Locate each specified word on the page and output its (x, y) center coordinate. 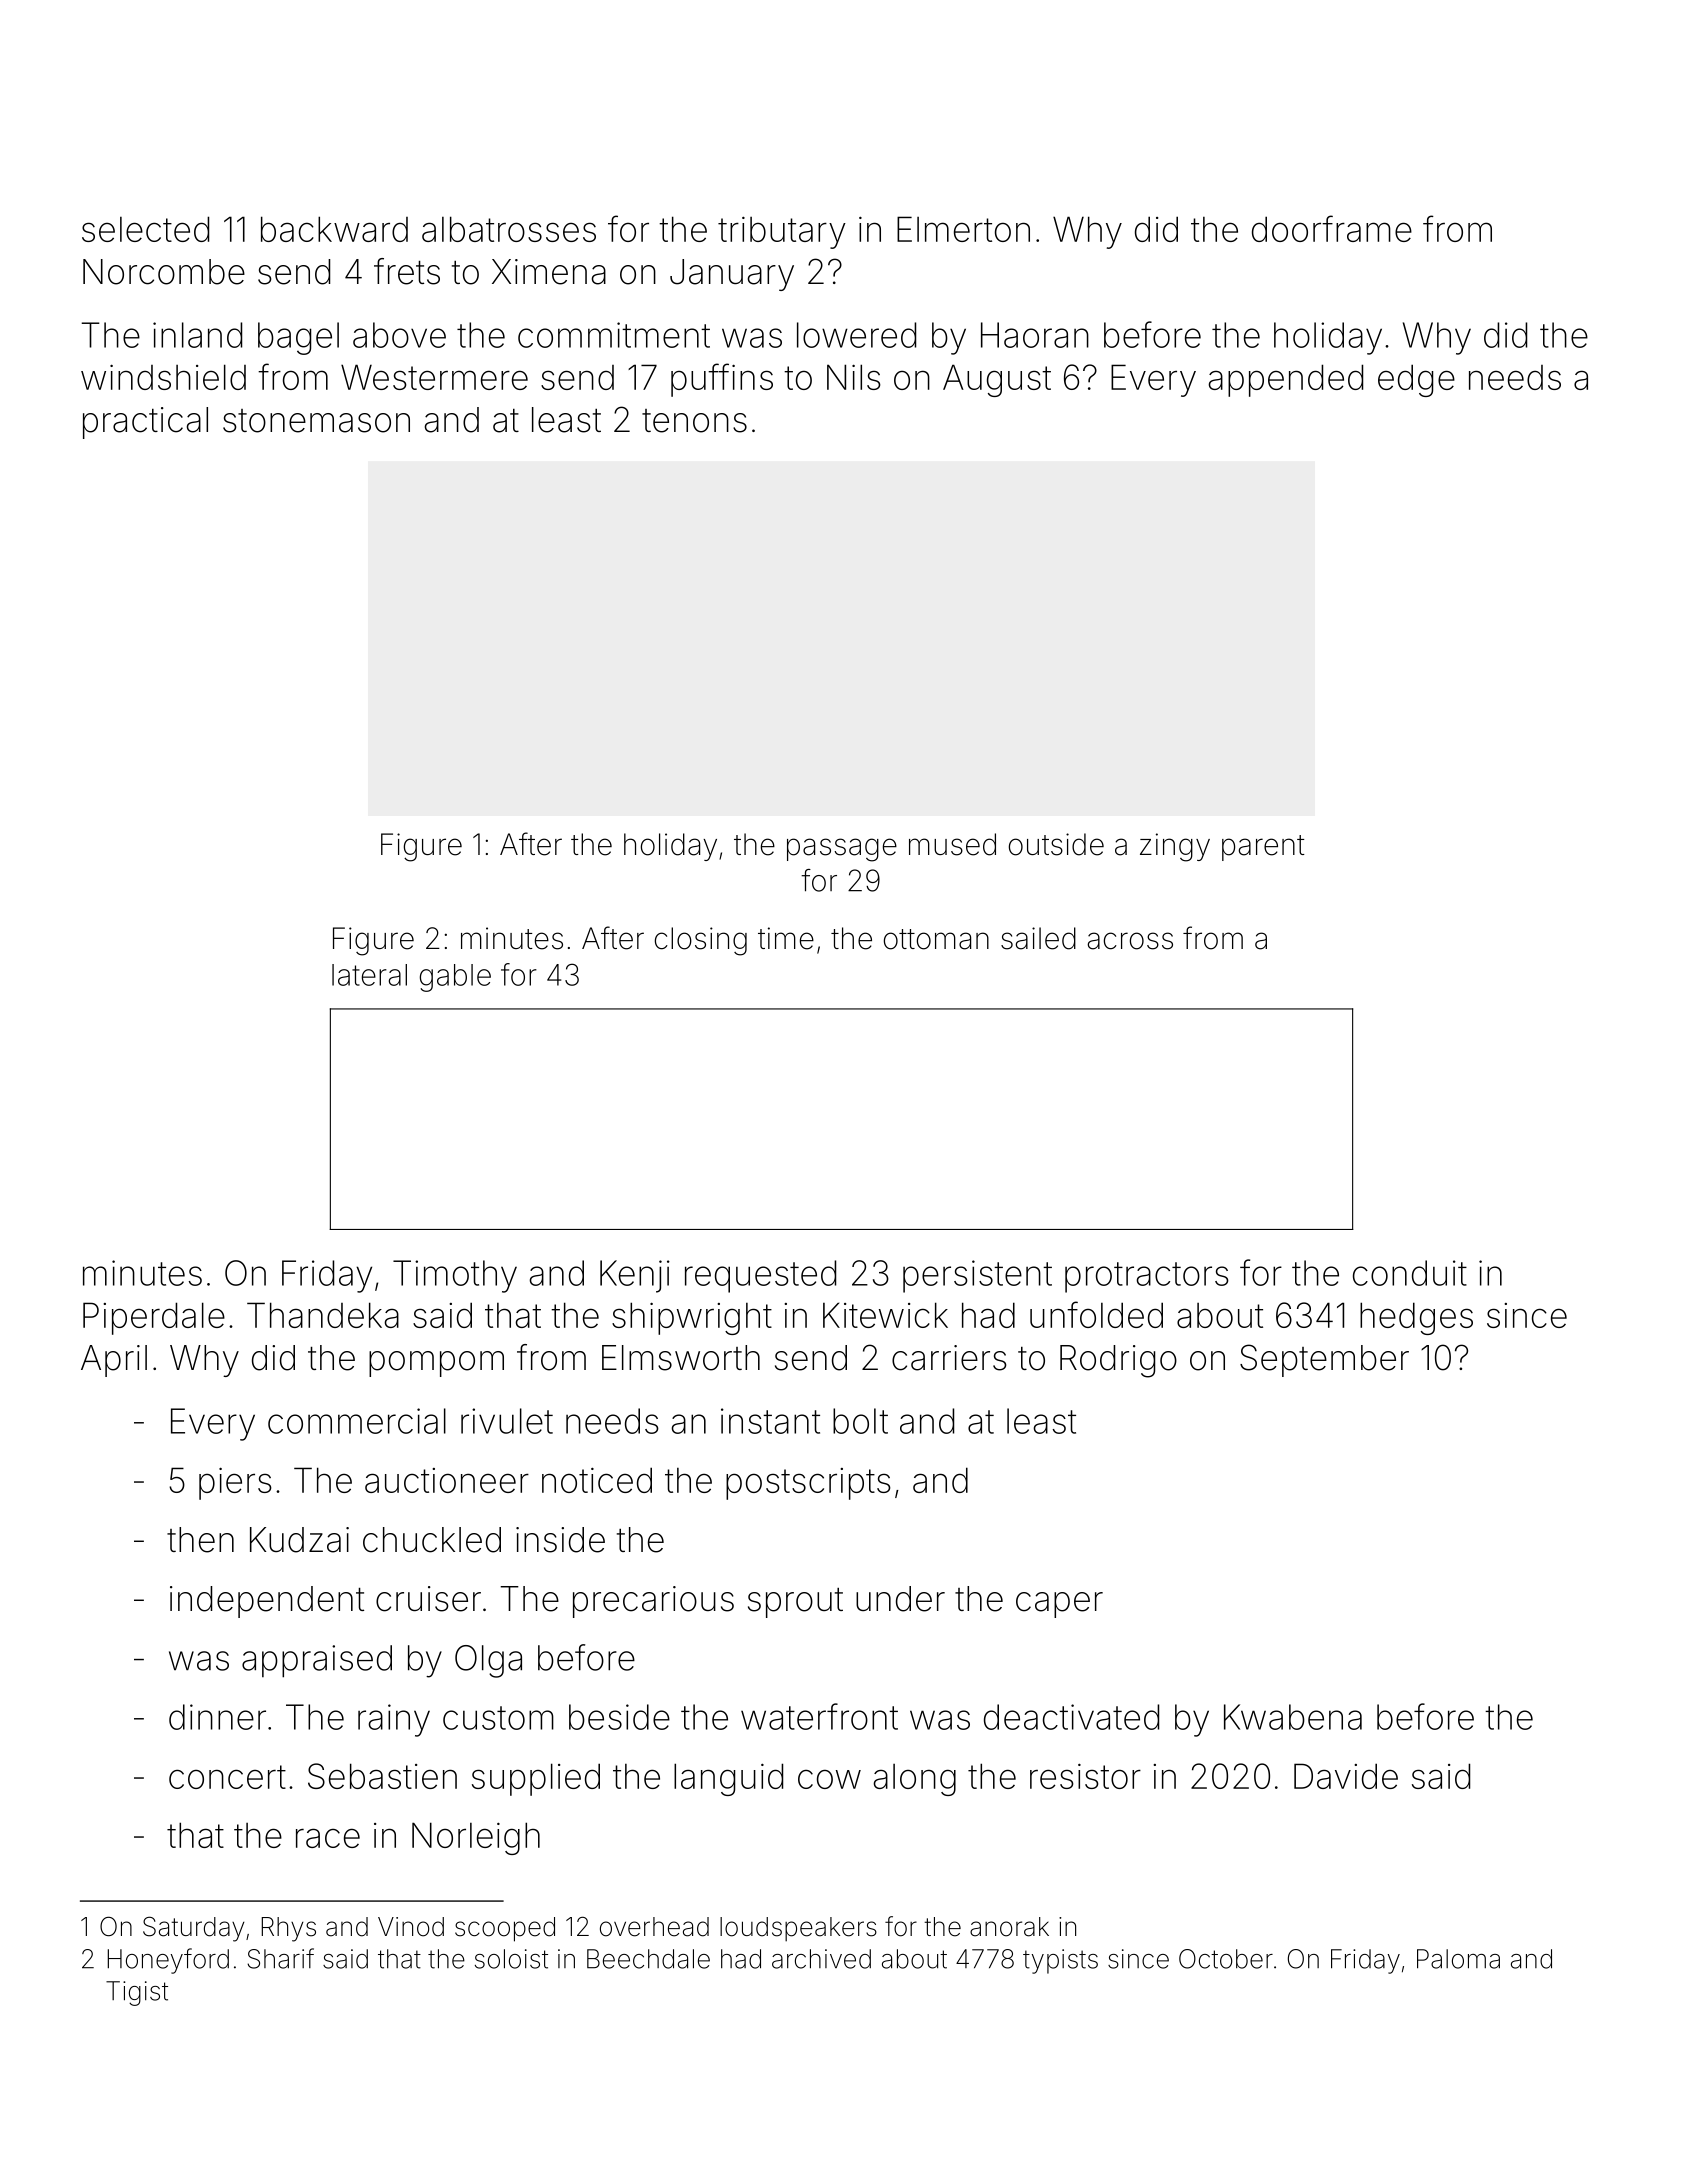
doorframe (1332, 228)
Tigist (137, 1993)
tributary (782, 233)
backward (334, 229)
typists (1060, 1961)
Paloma (1458, 1959)
